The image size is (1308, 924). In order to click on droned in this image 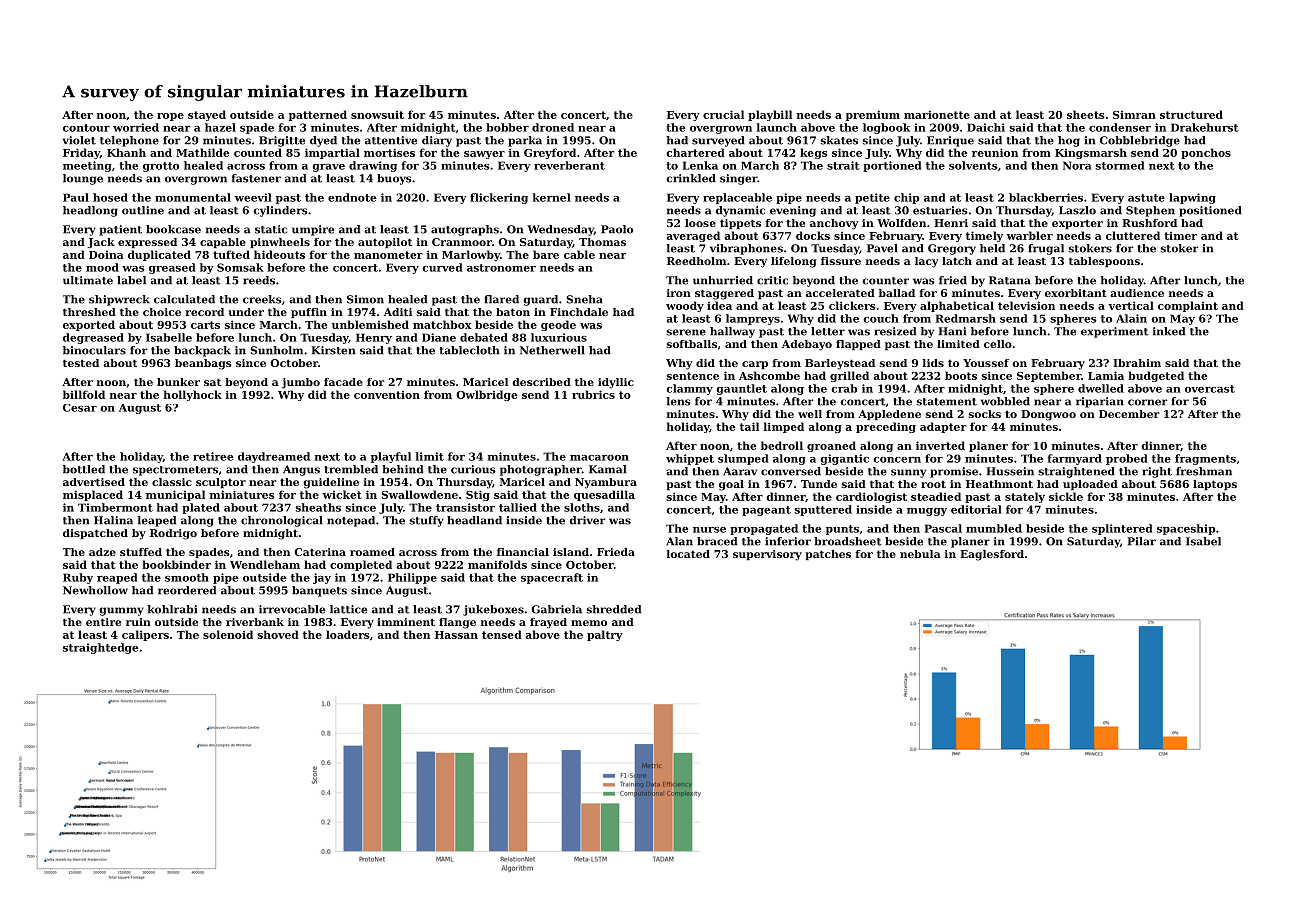, I will do `click(553, 127)`.
